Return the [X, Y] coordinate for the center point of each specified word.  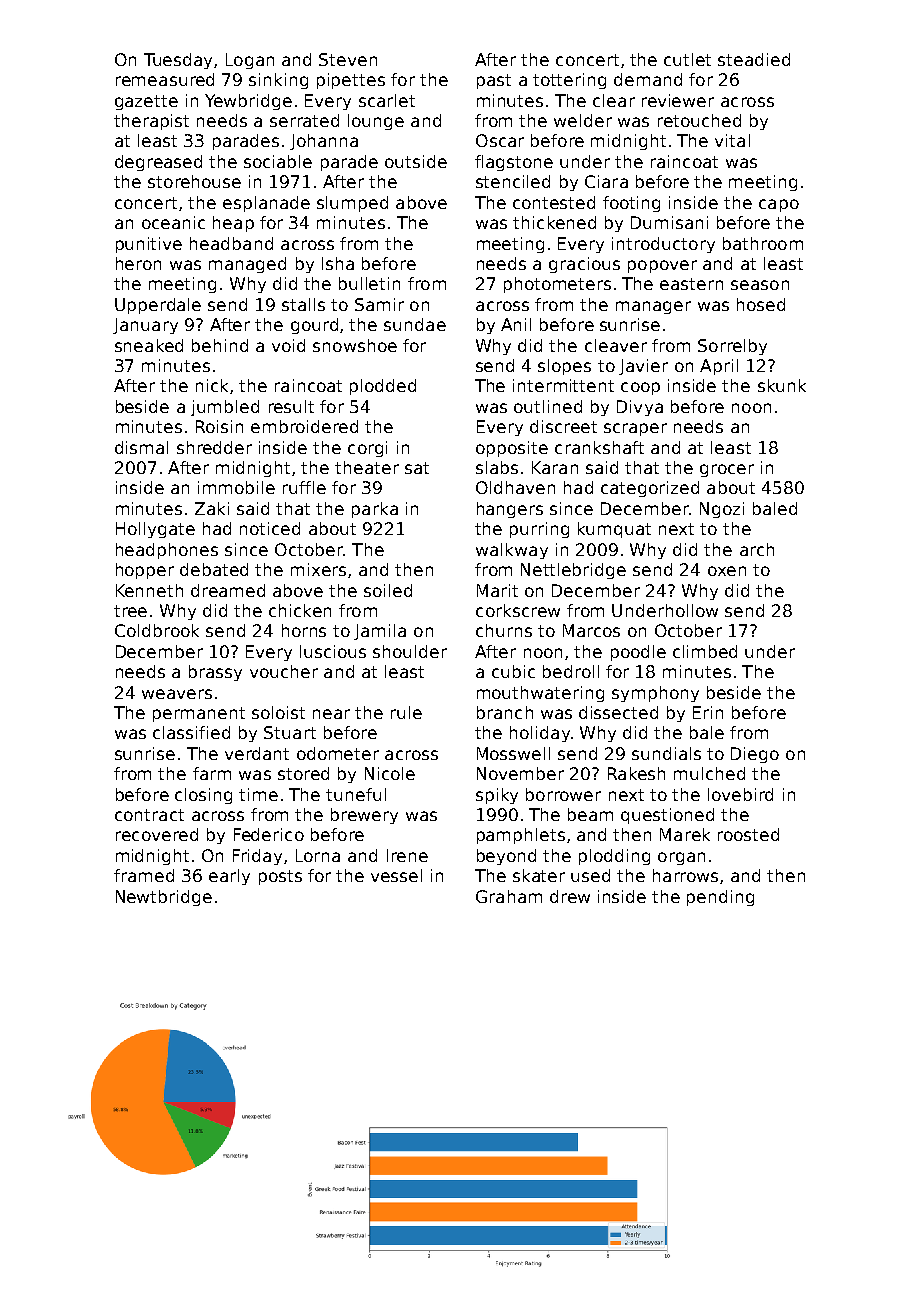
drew [570, 896]
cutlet [687, 59]
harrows [685, 875]
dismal [141, 447]
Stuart [290, 732]
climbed [705, 651]
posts [280, 877]
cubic [513, 671]
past [494, 81]
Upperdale [158, 306]
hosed [761, 304]
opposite [512, 449]
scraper [635, 429]
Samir [379, 304]
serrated [304, 120]
